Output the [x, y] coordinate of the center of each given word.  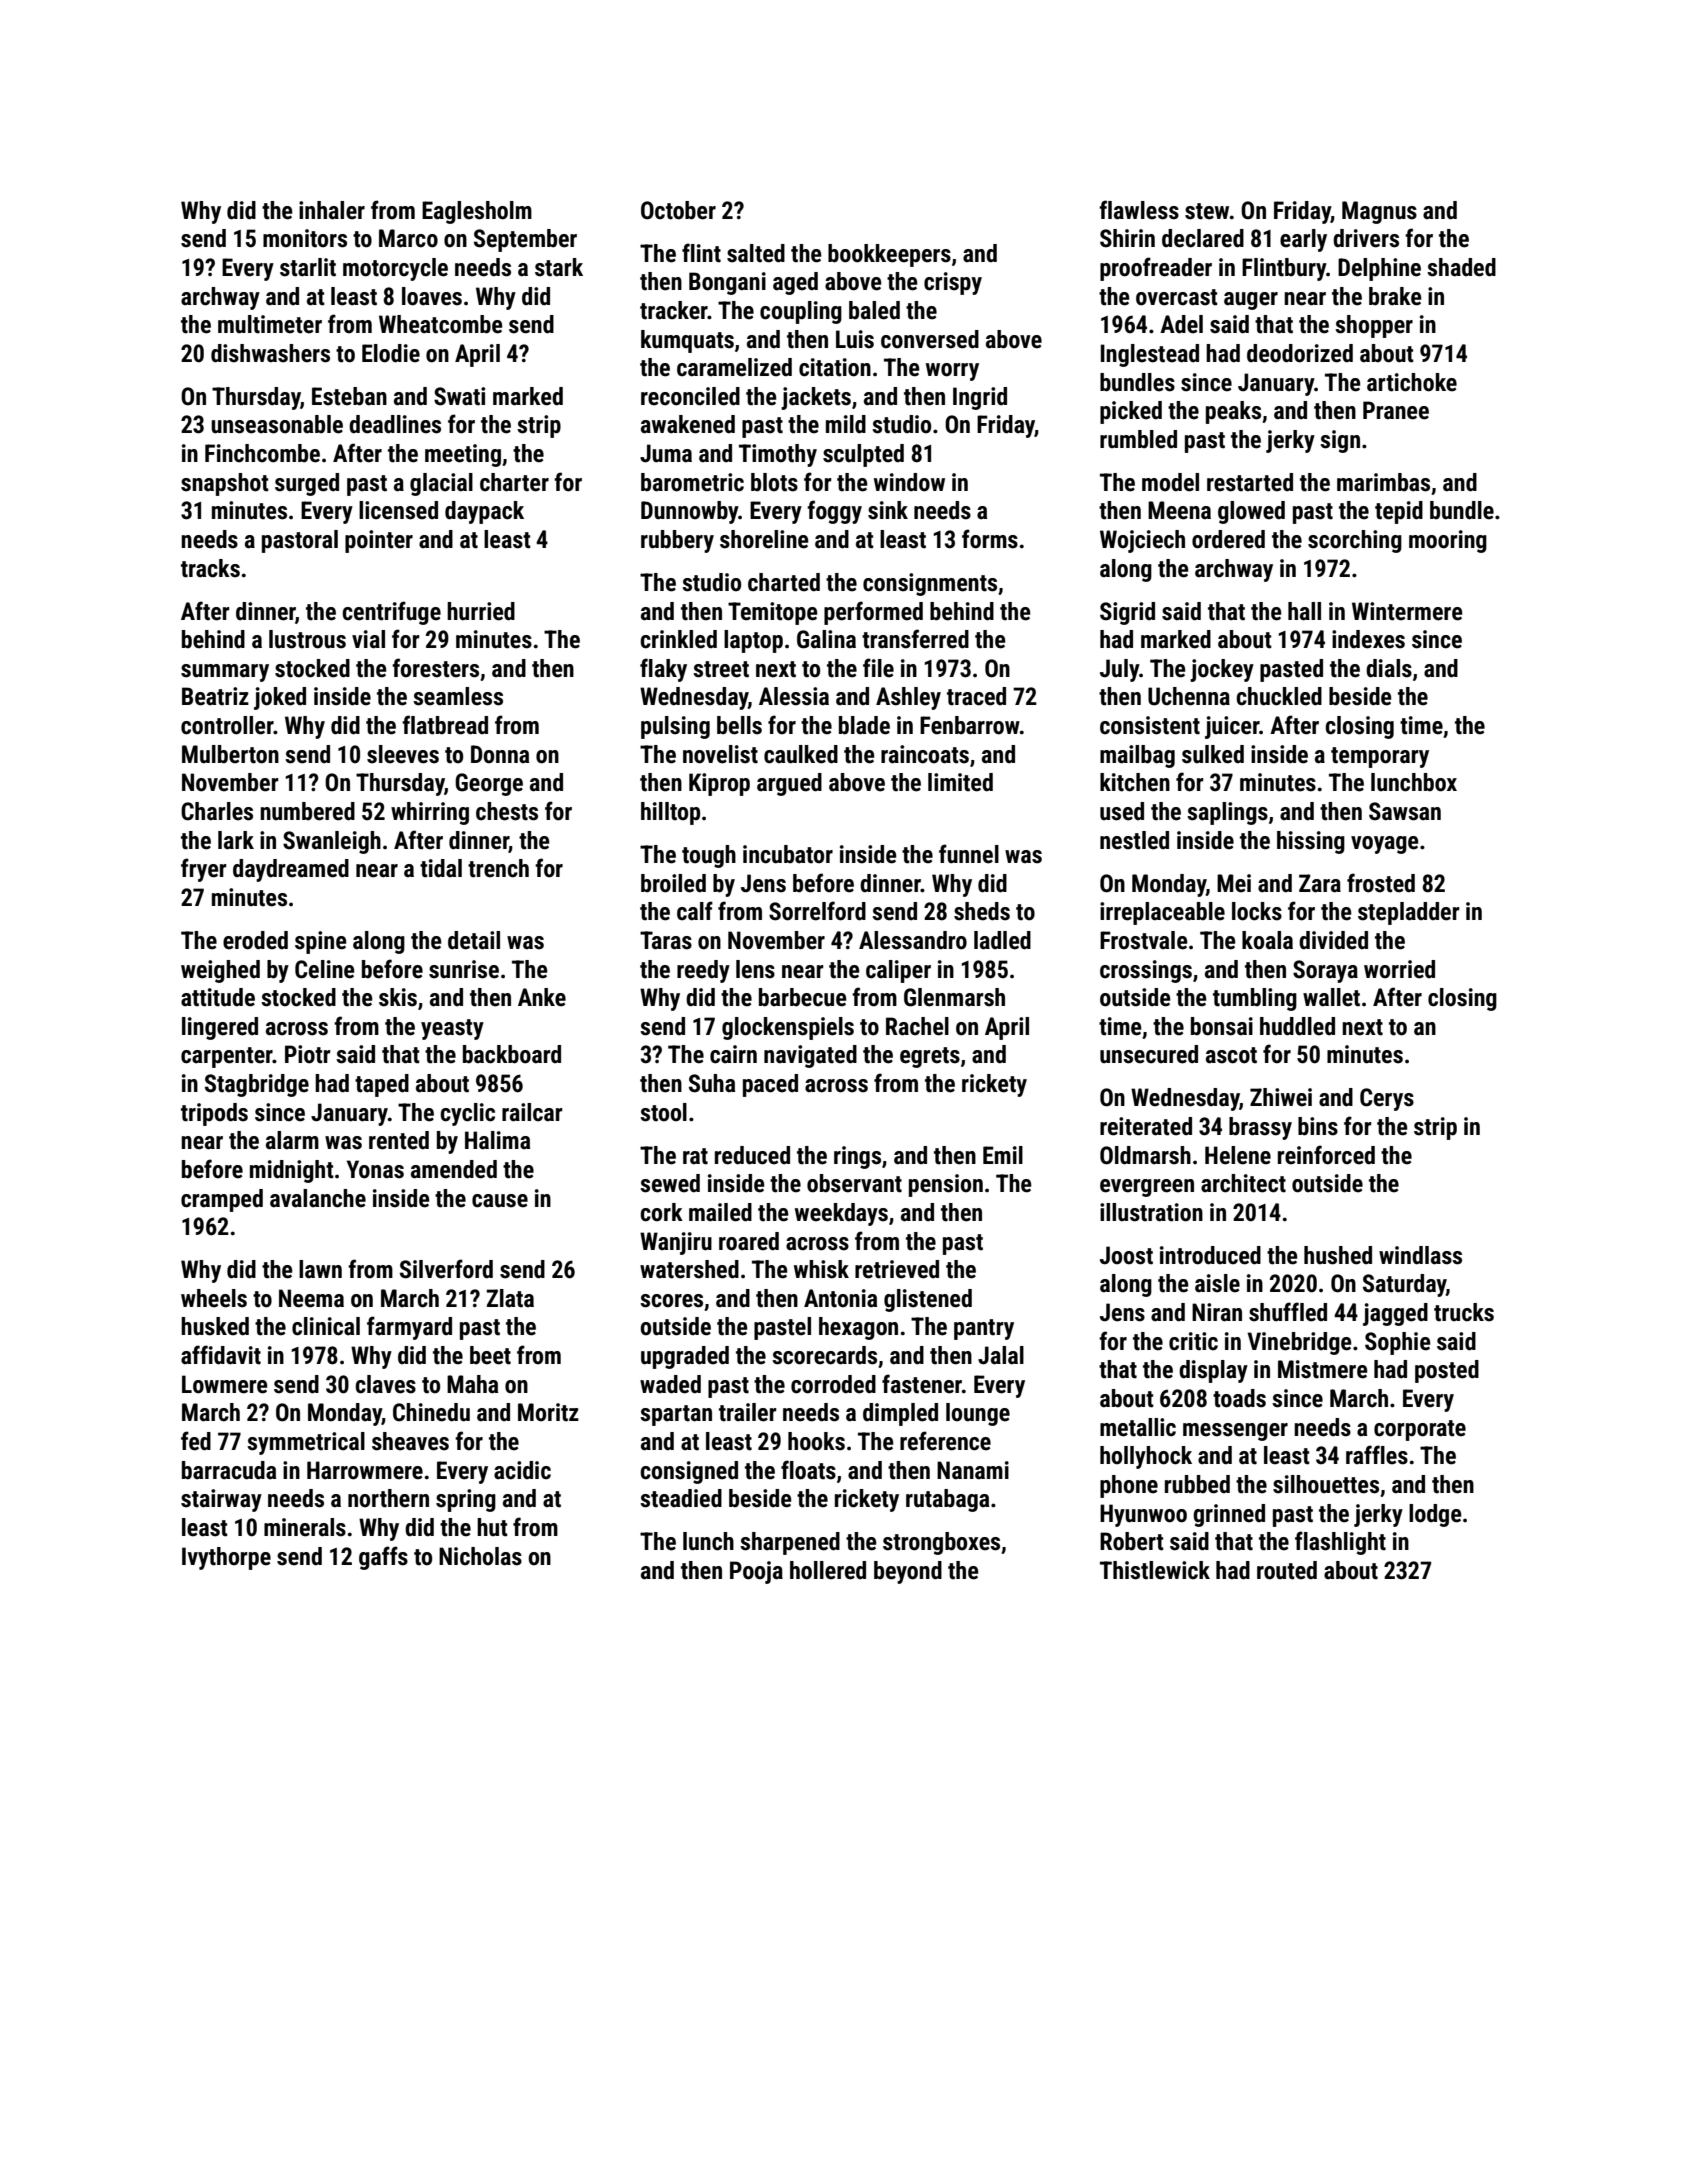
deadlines [395, 424]
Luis [855, 339]
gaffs [383, 1558]
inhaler [332, 210]
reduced [752, 1155]
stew [1207, 211]
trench [498, 868]
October [678, 210]
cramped [222, 1200]
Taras [666, 940]
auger [1251, 301]
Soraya [1325, 971]
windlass [1420, 1255]
